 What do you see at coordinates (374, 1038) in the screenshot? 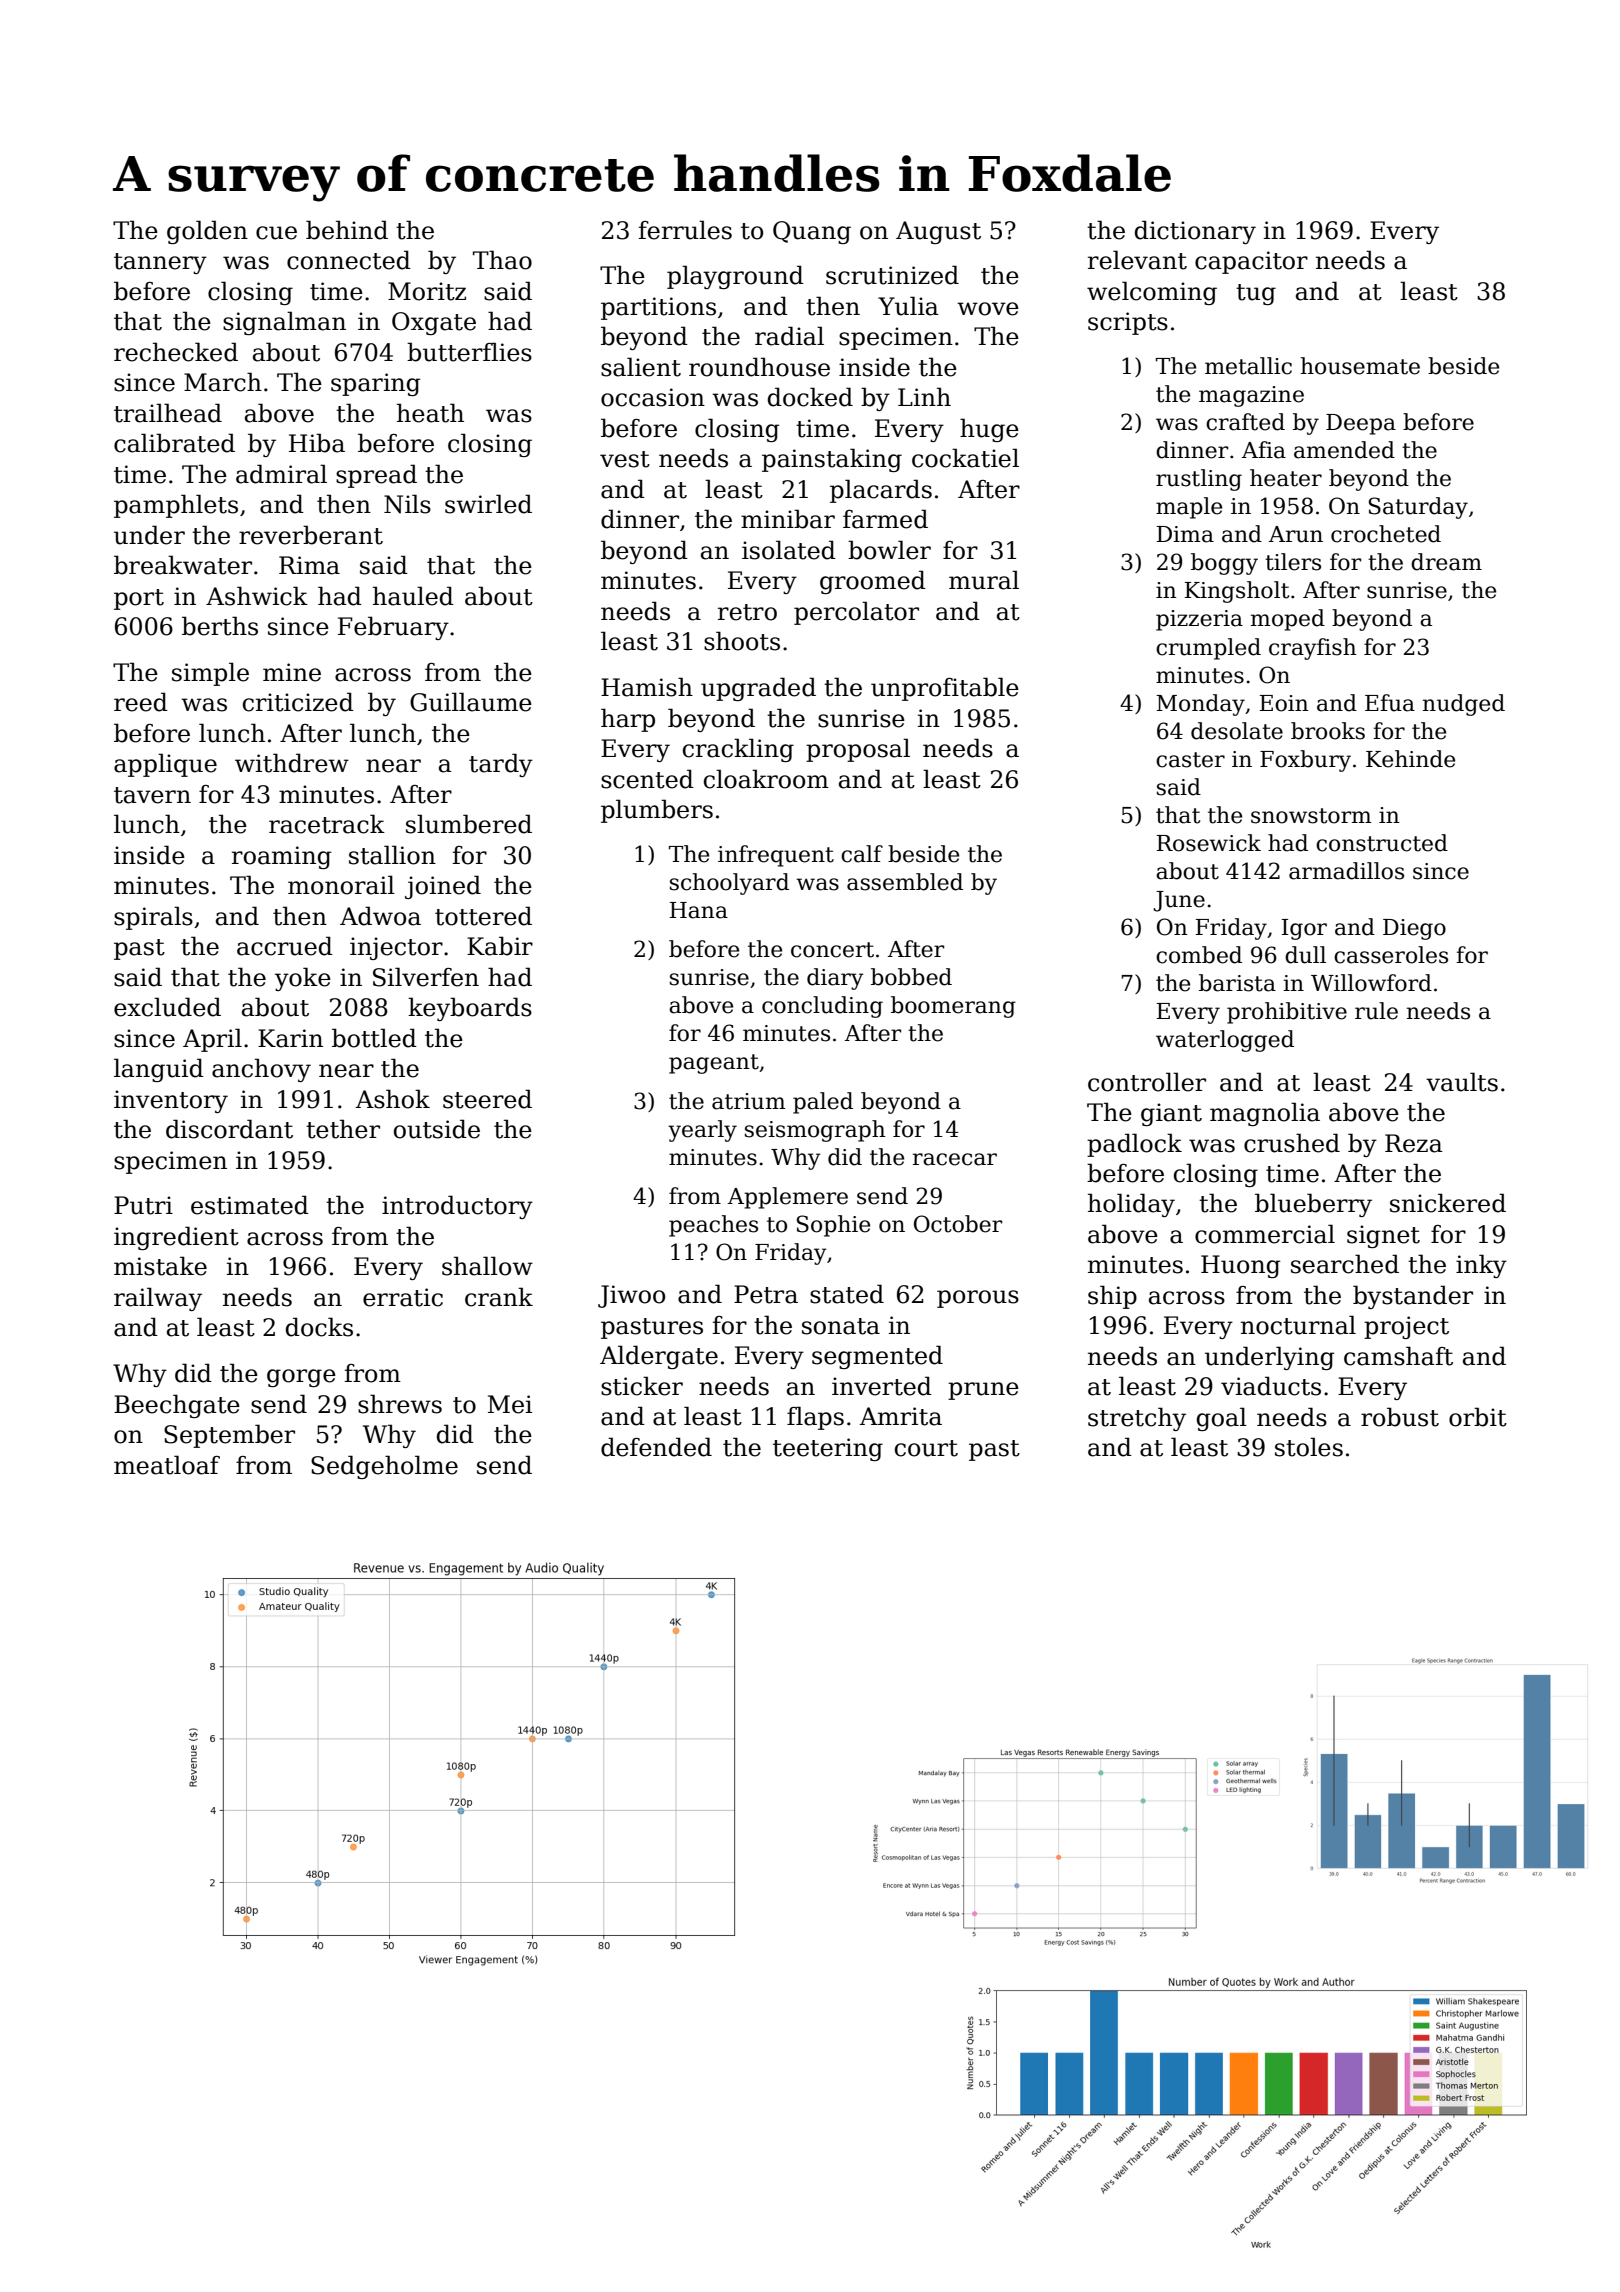
I see `bottled` at bounding box center [374, 1038].
